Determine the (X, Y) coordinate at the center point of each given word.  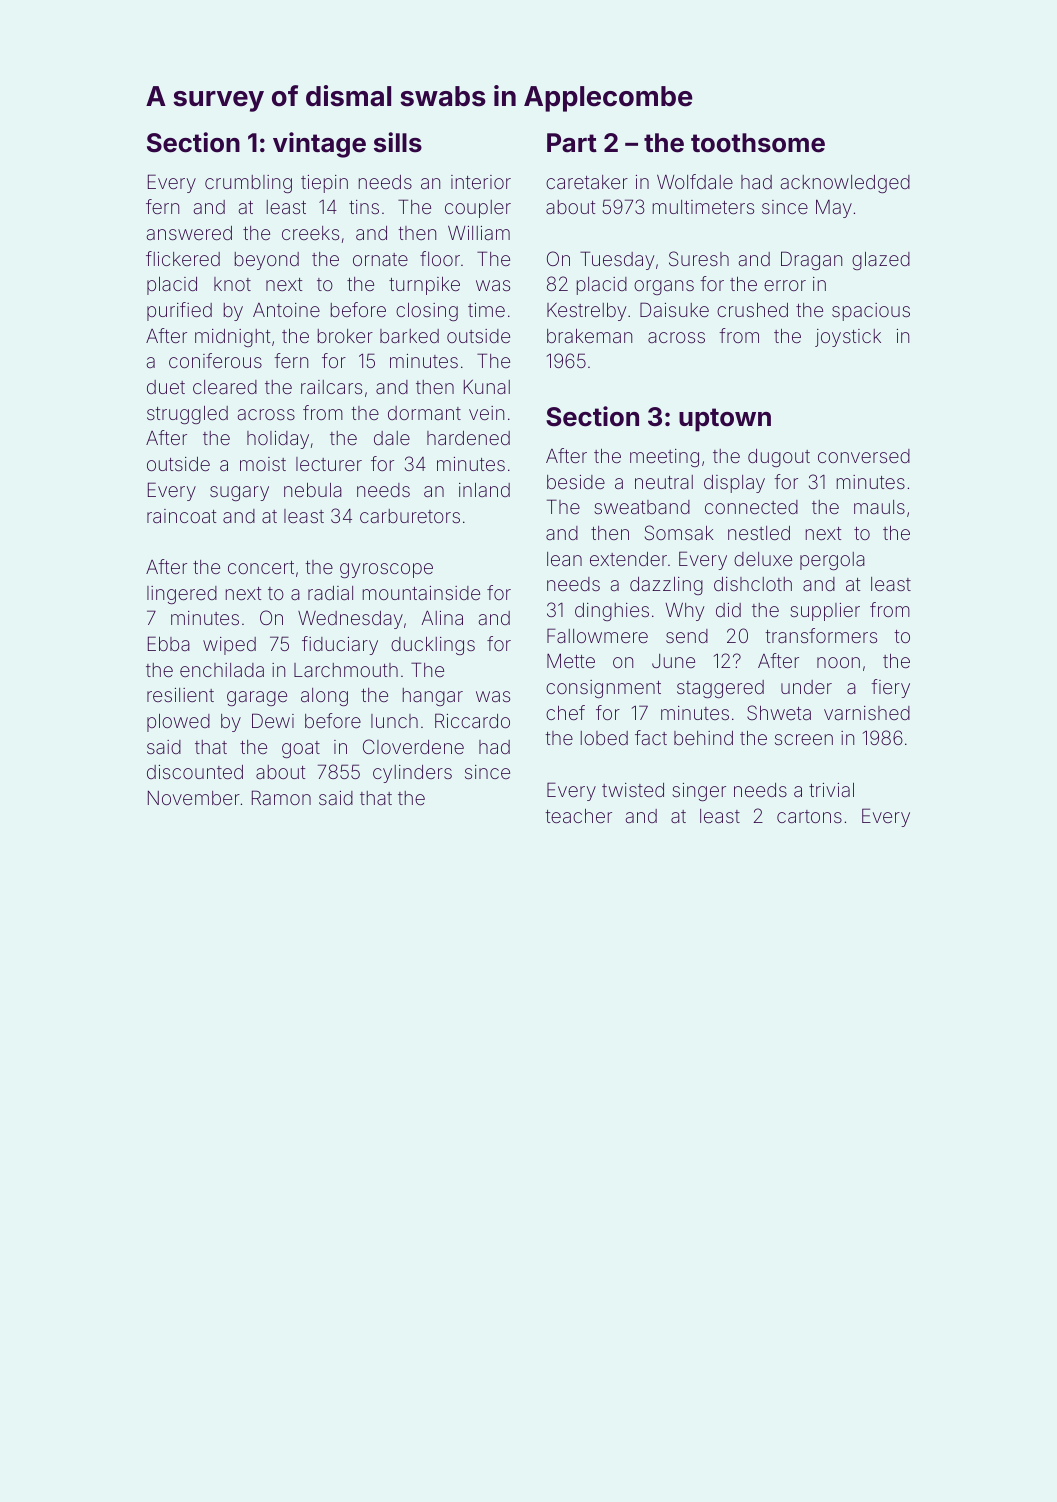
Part (572, 143)
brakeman (589, 336)
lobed (604, 738)
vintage (319, 145)
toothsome (758, 143)
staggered (720, 689)
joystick (848, 338)
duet (166, 387)
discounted (195, 772)
